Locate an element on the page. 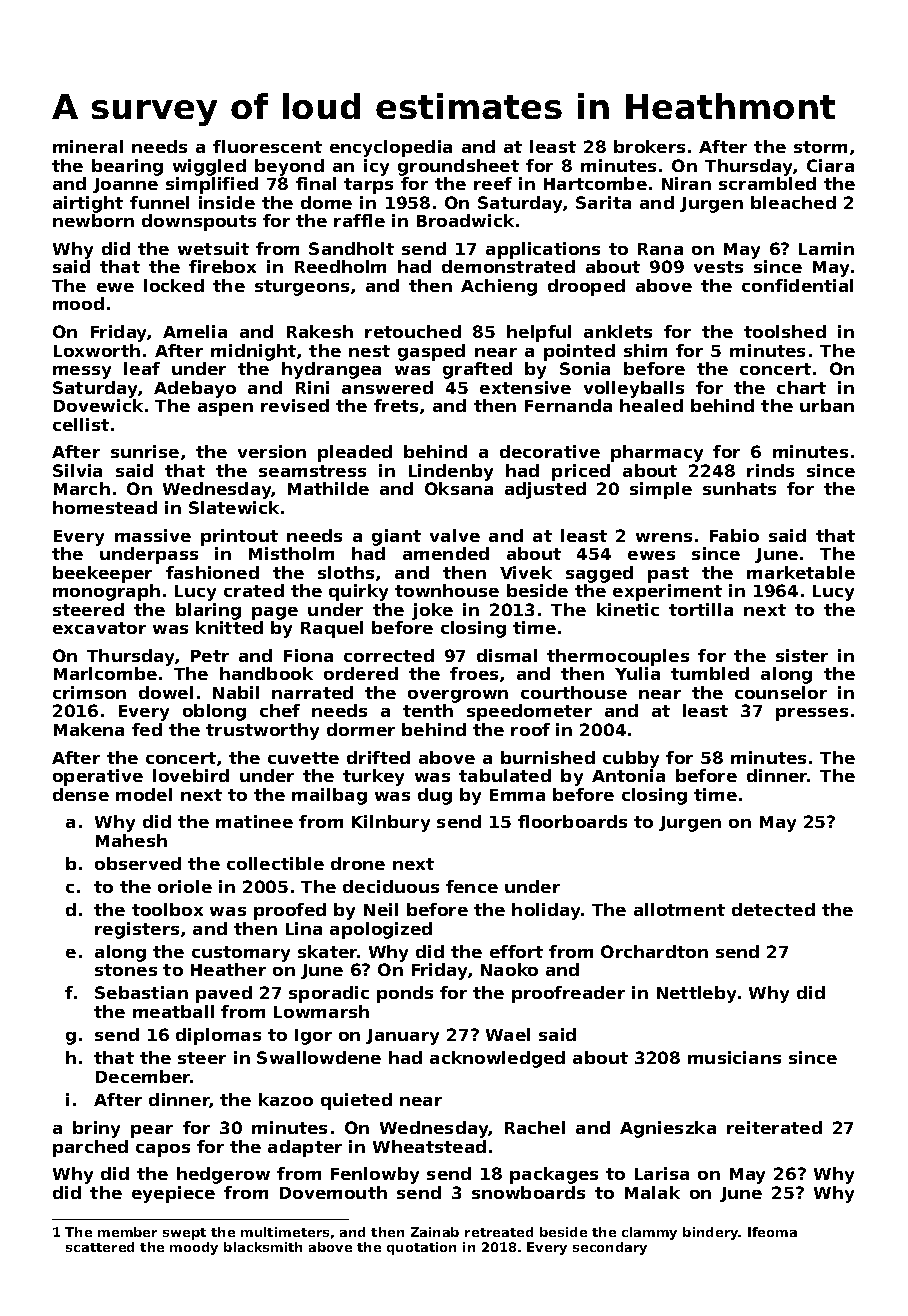  Fenlowby is located at coordinates (375, 1175).
